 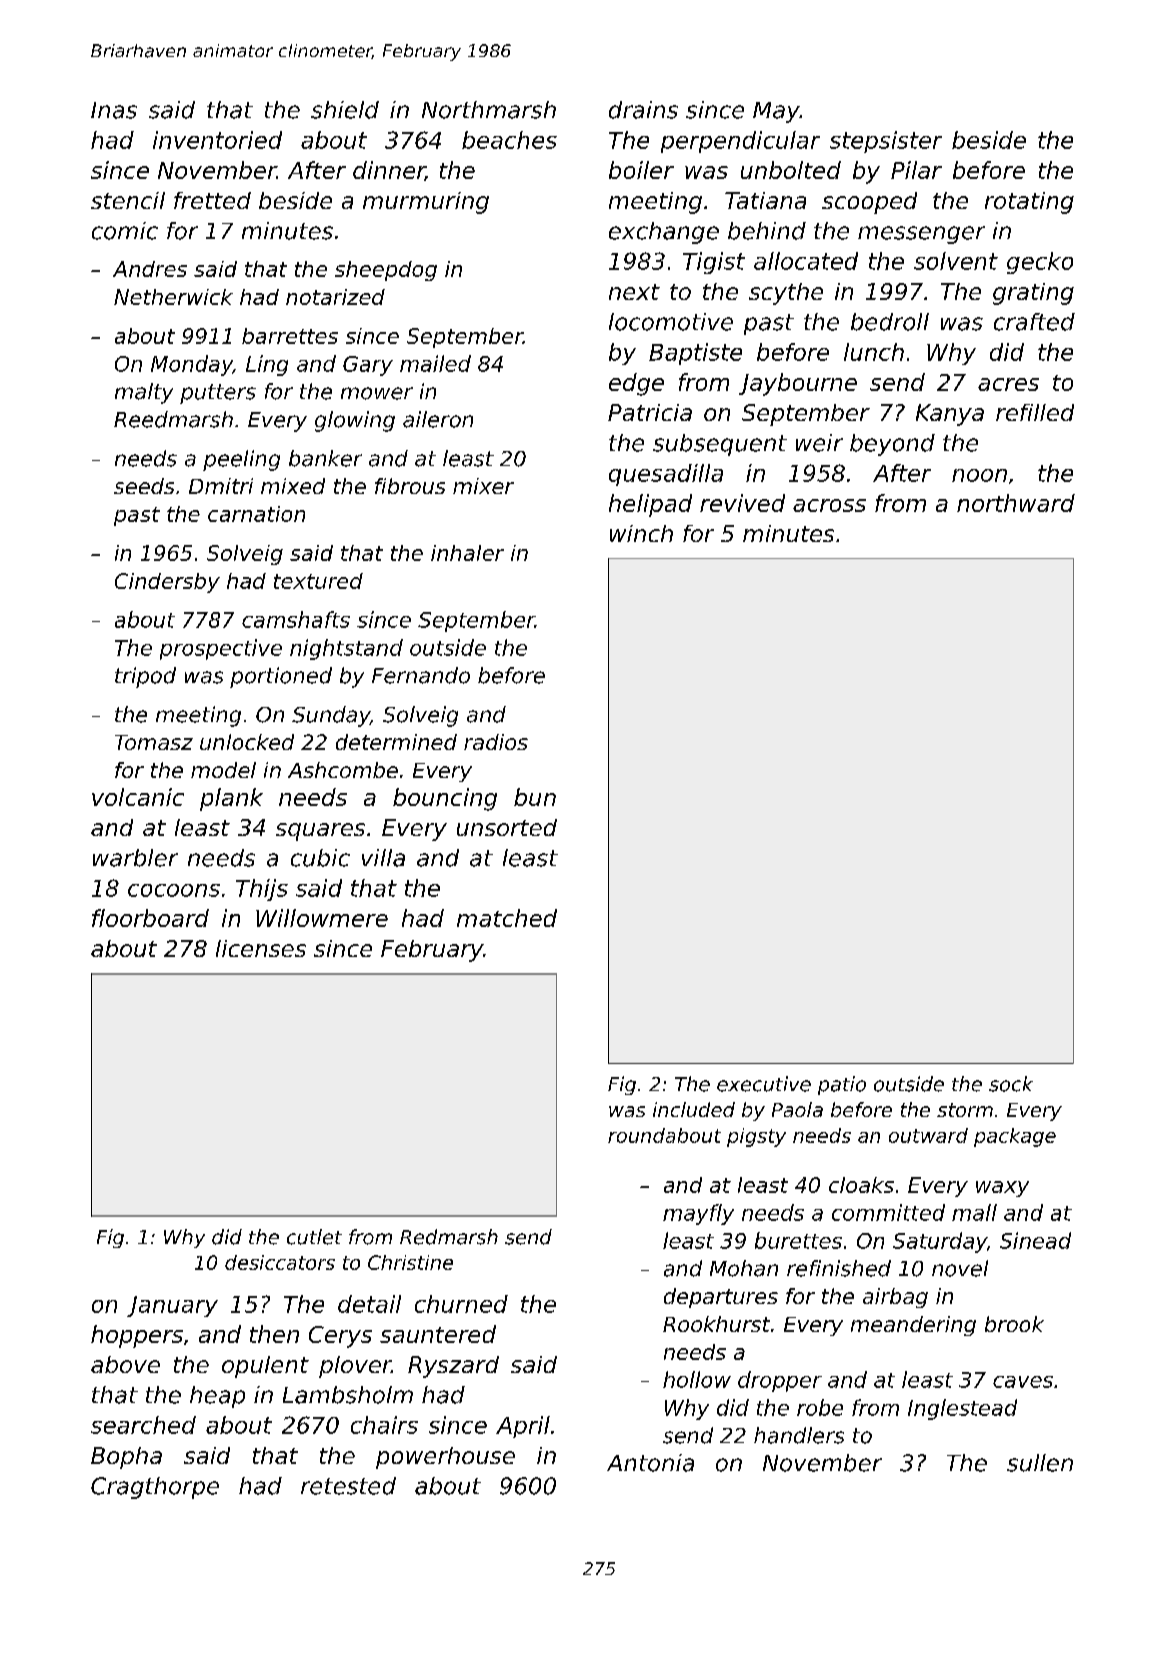 What do you see at coordinates (1040, 1463) in the page?
I see `sullen` at bounding box center [1040, 1463].
